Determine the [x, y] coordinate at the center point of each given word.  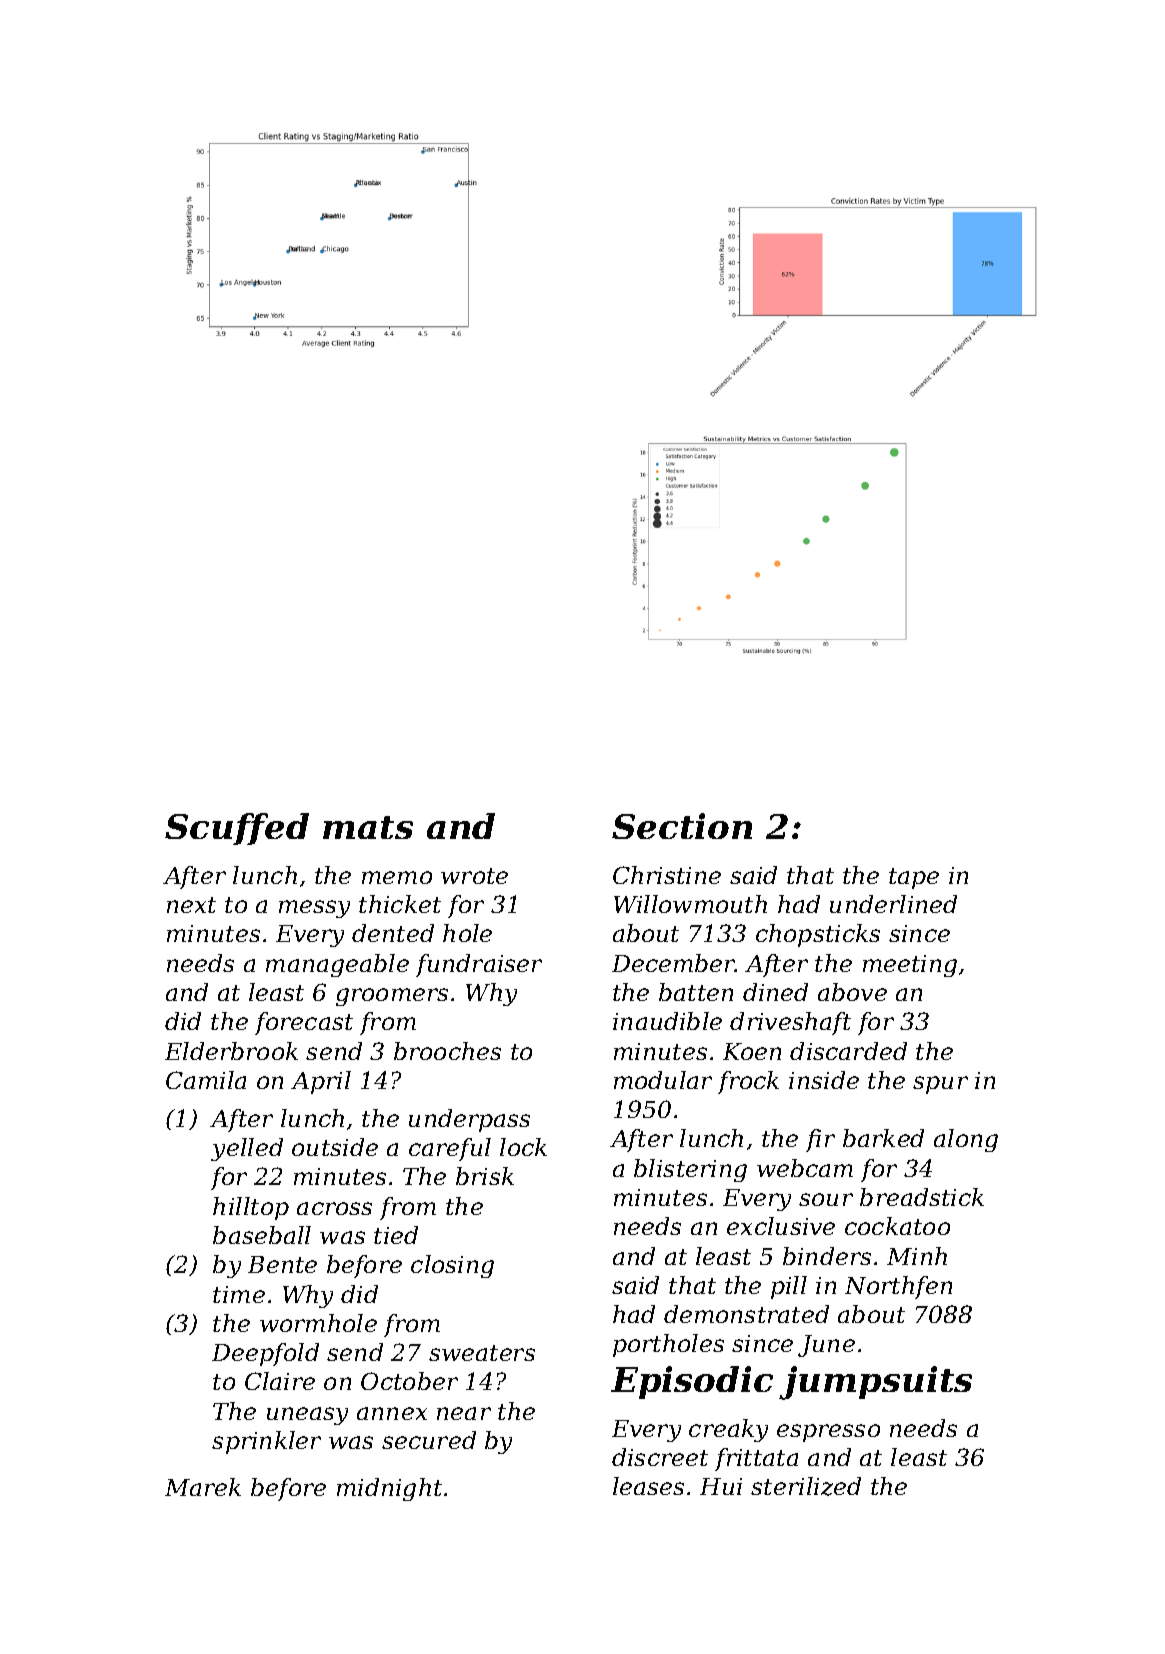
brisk [485, 1176]
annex [392, 1413]
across [334, 1208]
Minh [917, 1256]
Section [682, 826]
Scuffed [237, 829]
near [464, 1413]
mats [368, 827]
